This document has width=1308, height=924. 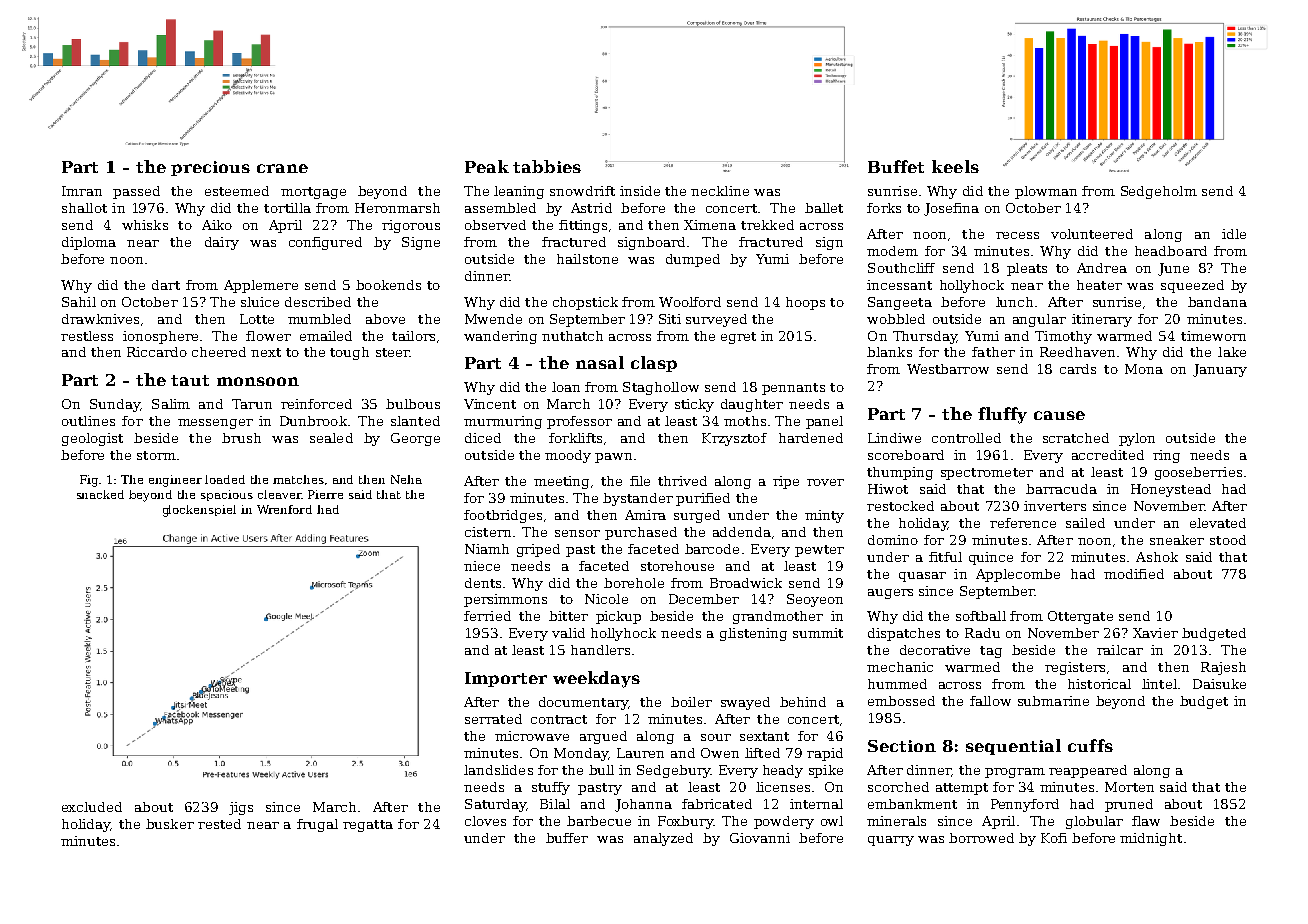 What do you see at coordinates (618, 617) in the document?
I see `pickup` at bounding box center [618, 617].
